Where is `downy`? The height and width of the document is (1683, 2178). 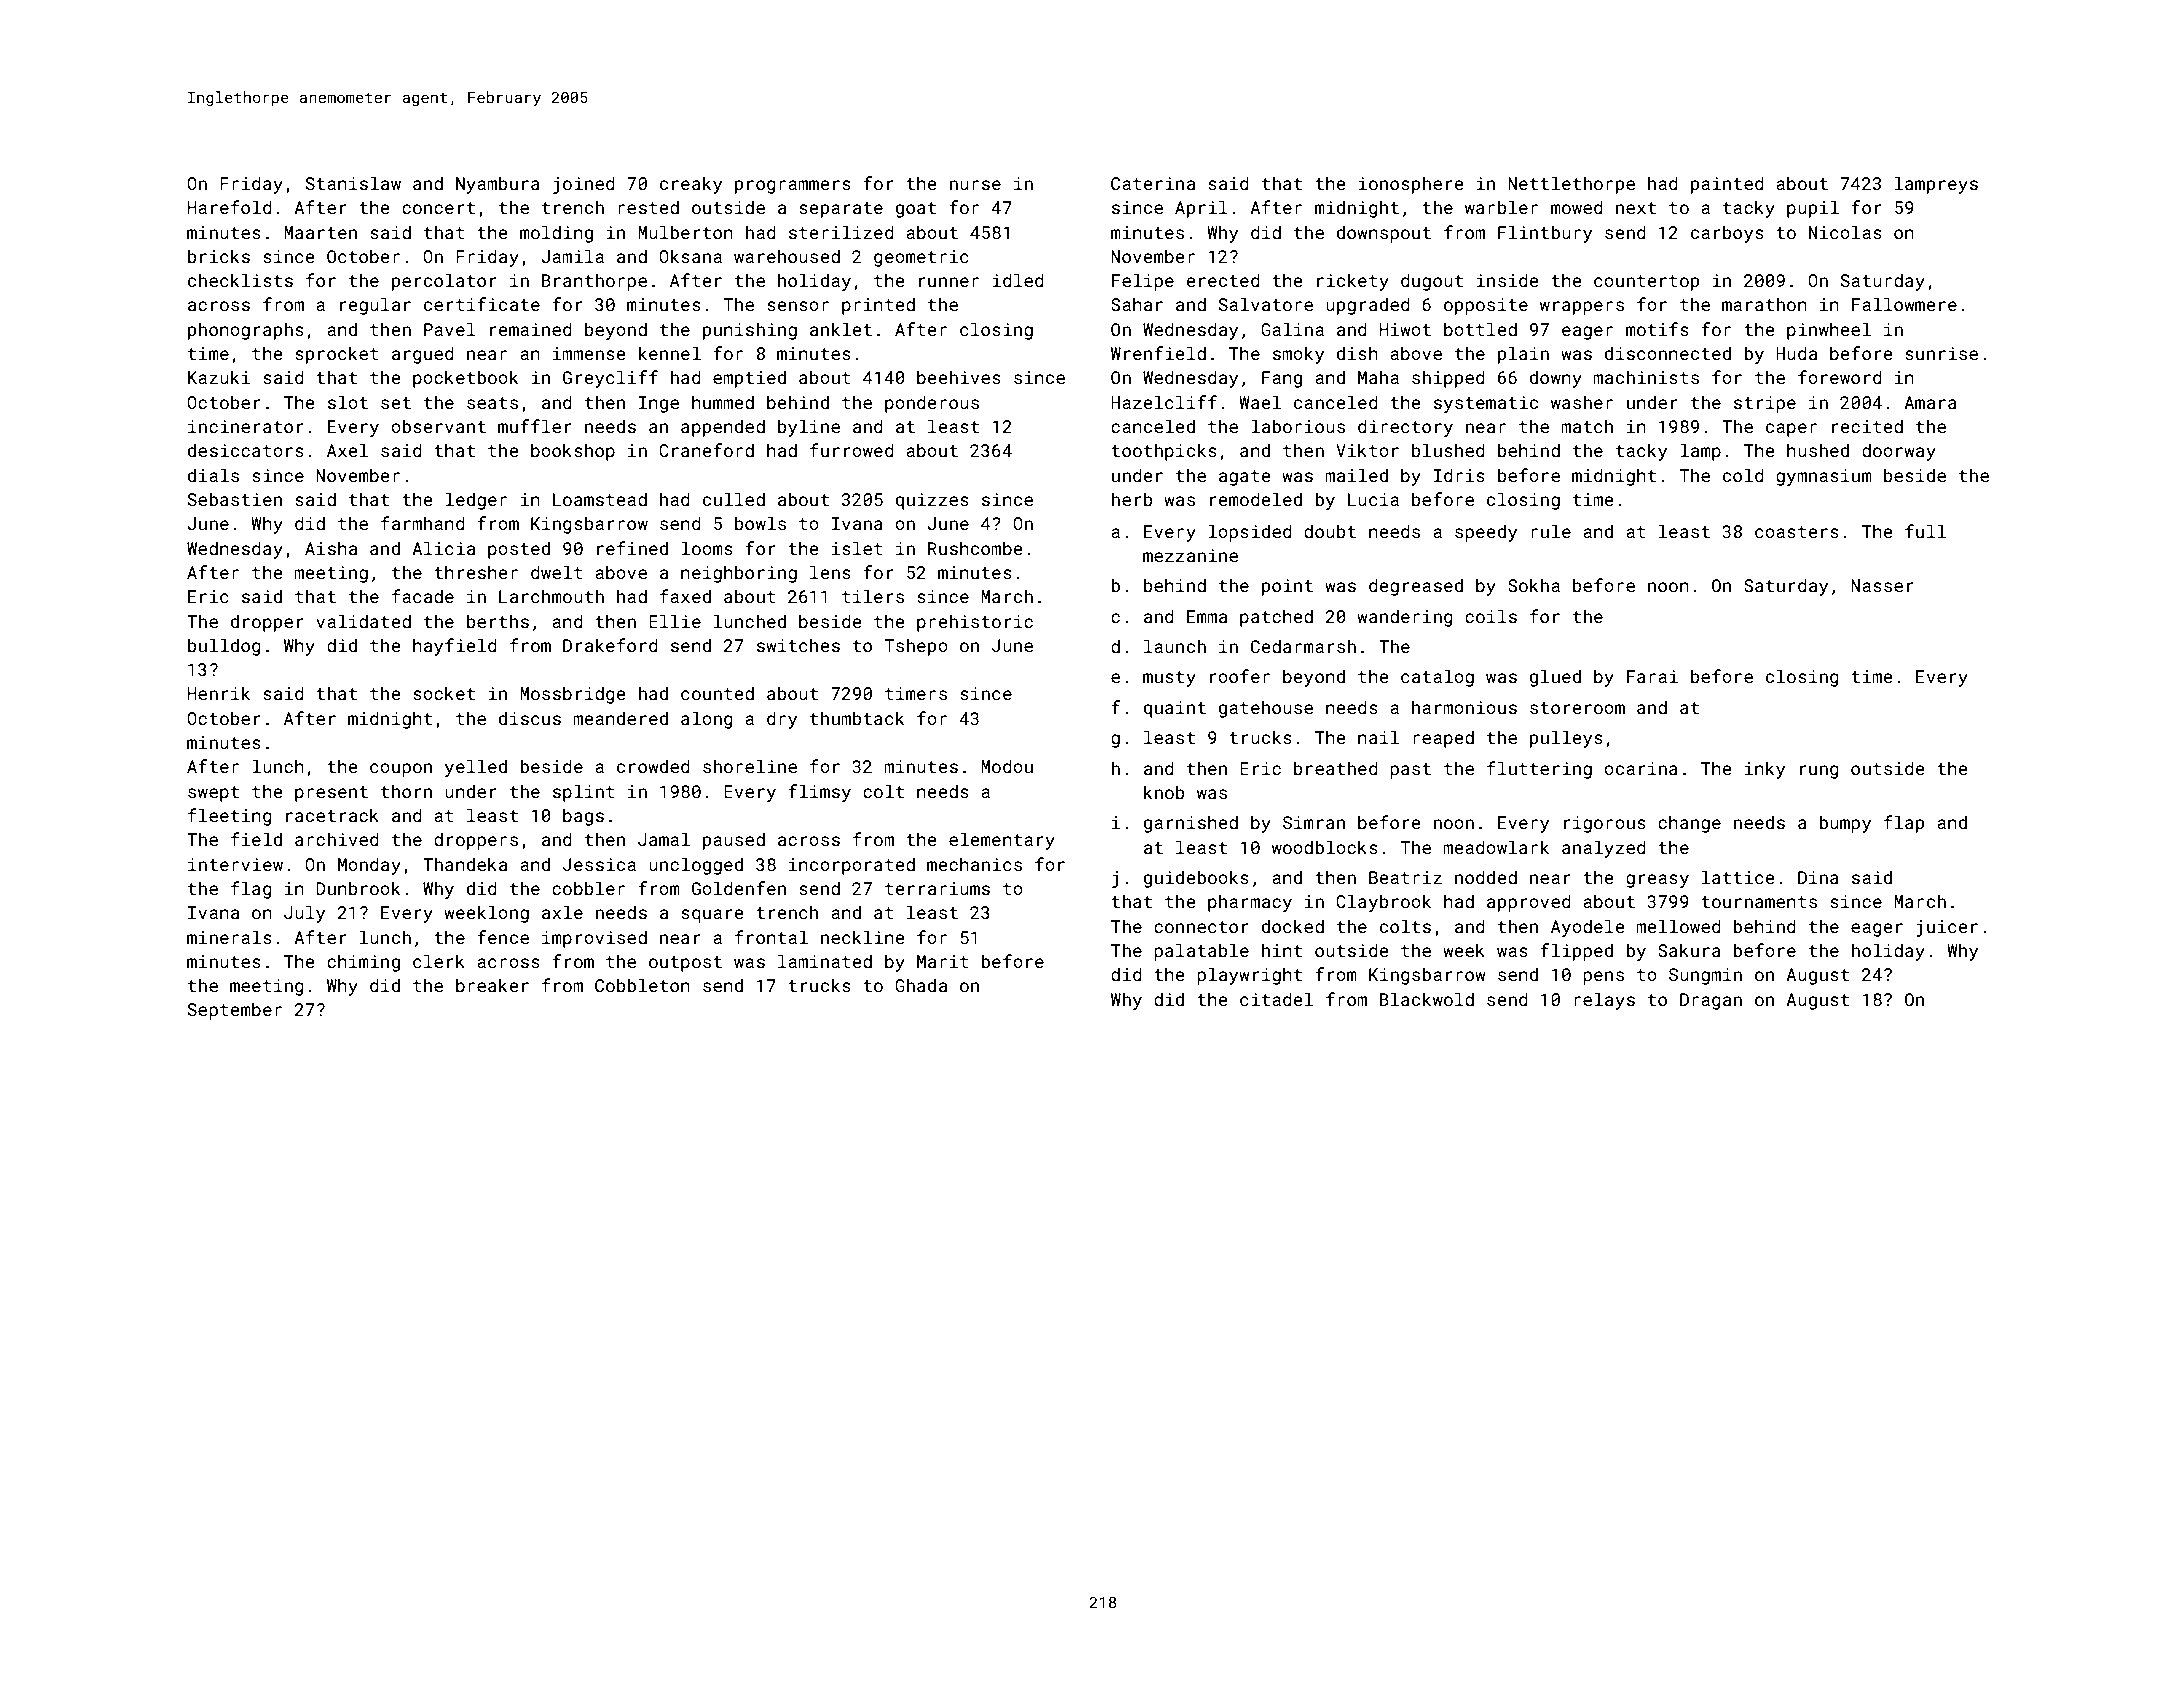
downy is located at coordinates (1556, 379).
